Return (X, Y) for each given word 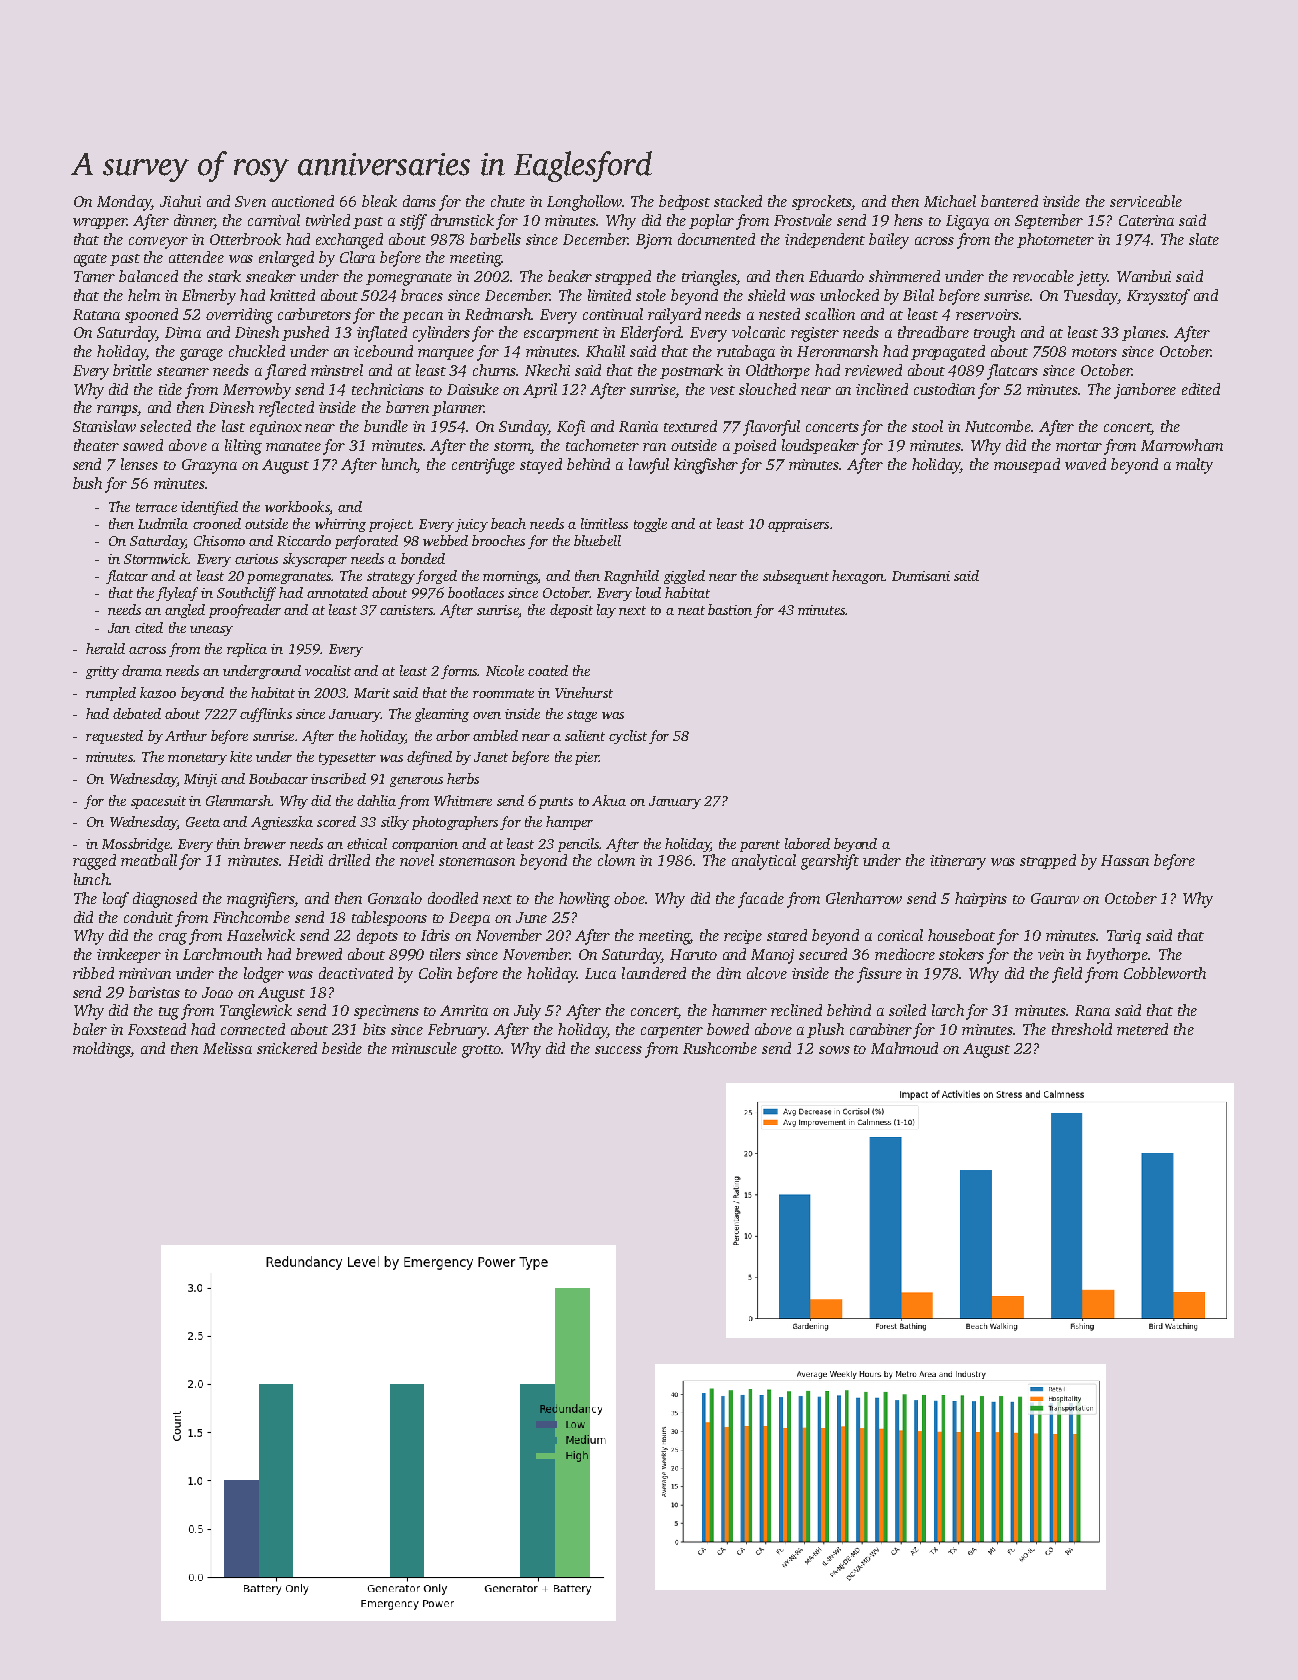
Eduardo (836, 276)
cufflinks (266, 715)
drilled (349, 860)
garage (201, 355)
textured (690, 426)
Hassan (1125, 860)
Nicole (505, 670)
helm (144, 295)
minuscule (424, 1048)
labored (807, 843)
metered (1142, 1029)
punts (556, 803)
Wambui (1144, 276)
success (618, 1050)
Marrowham (1182, 445)
